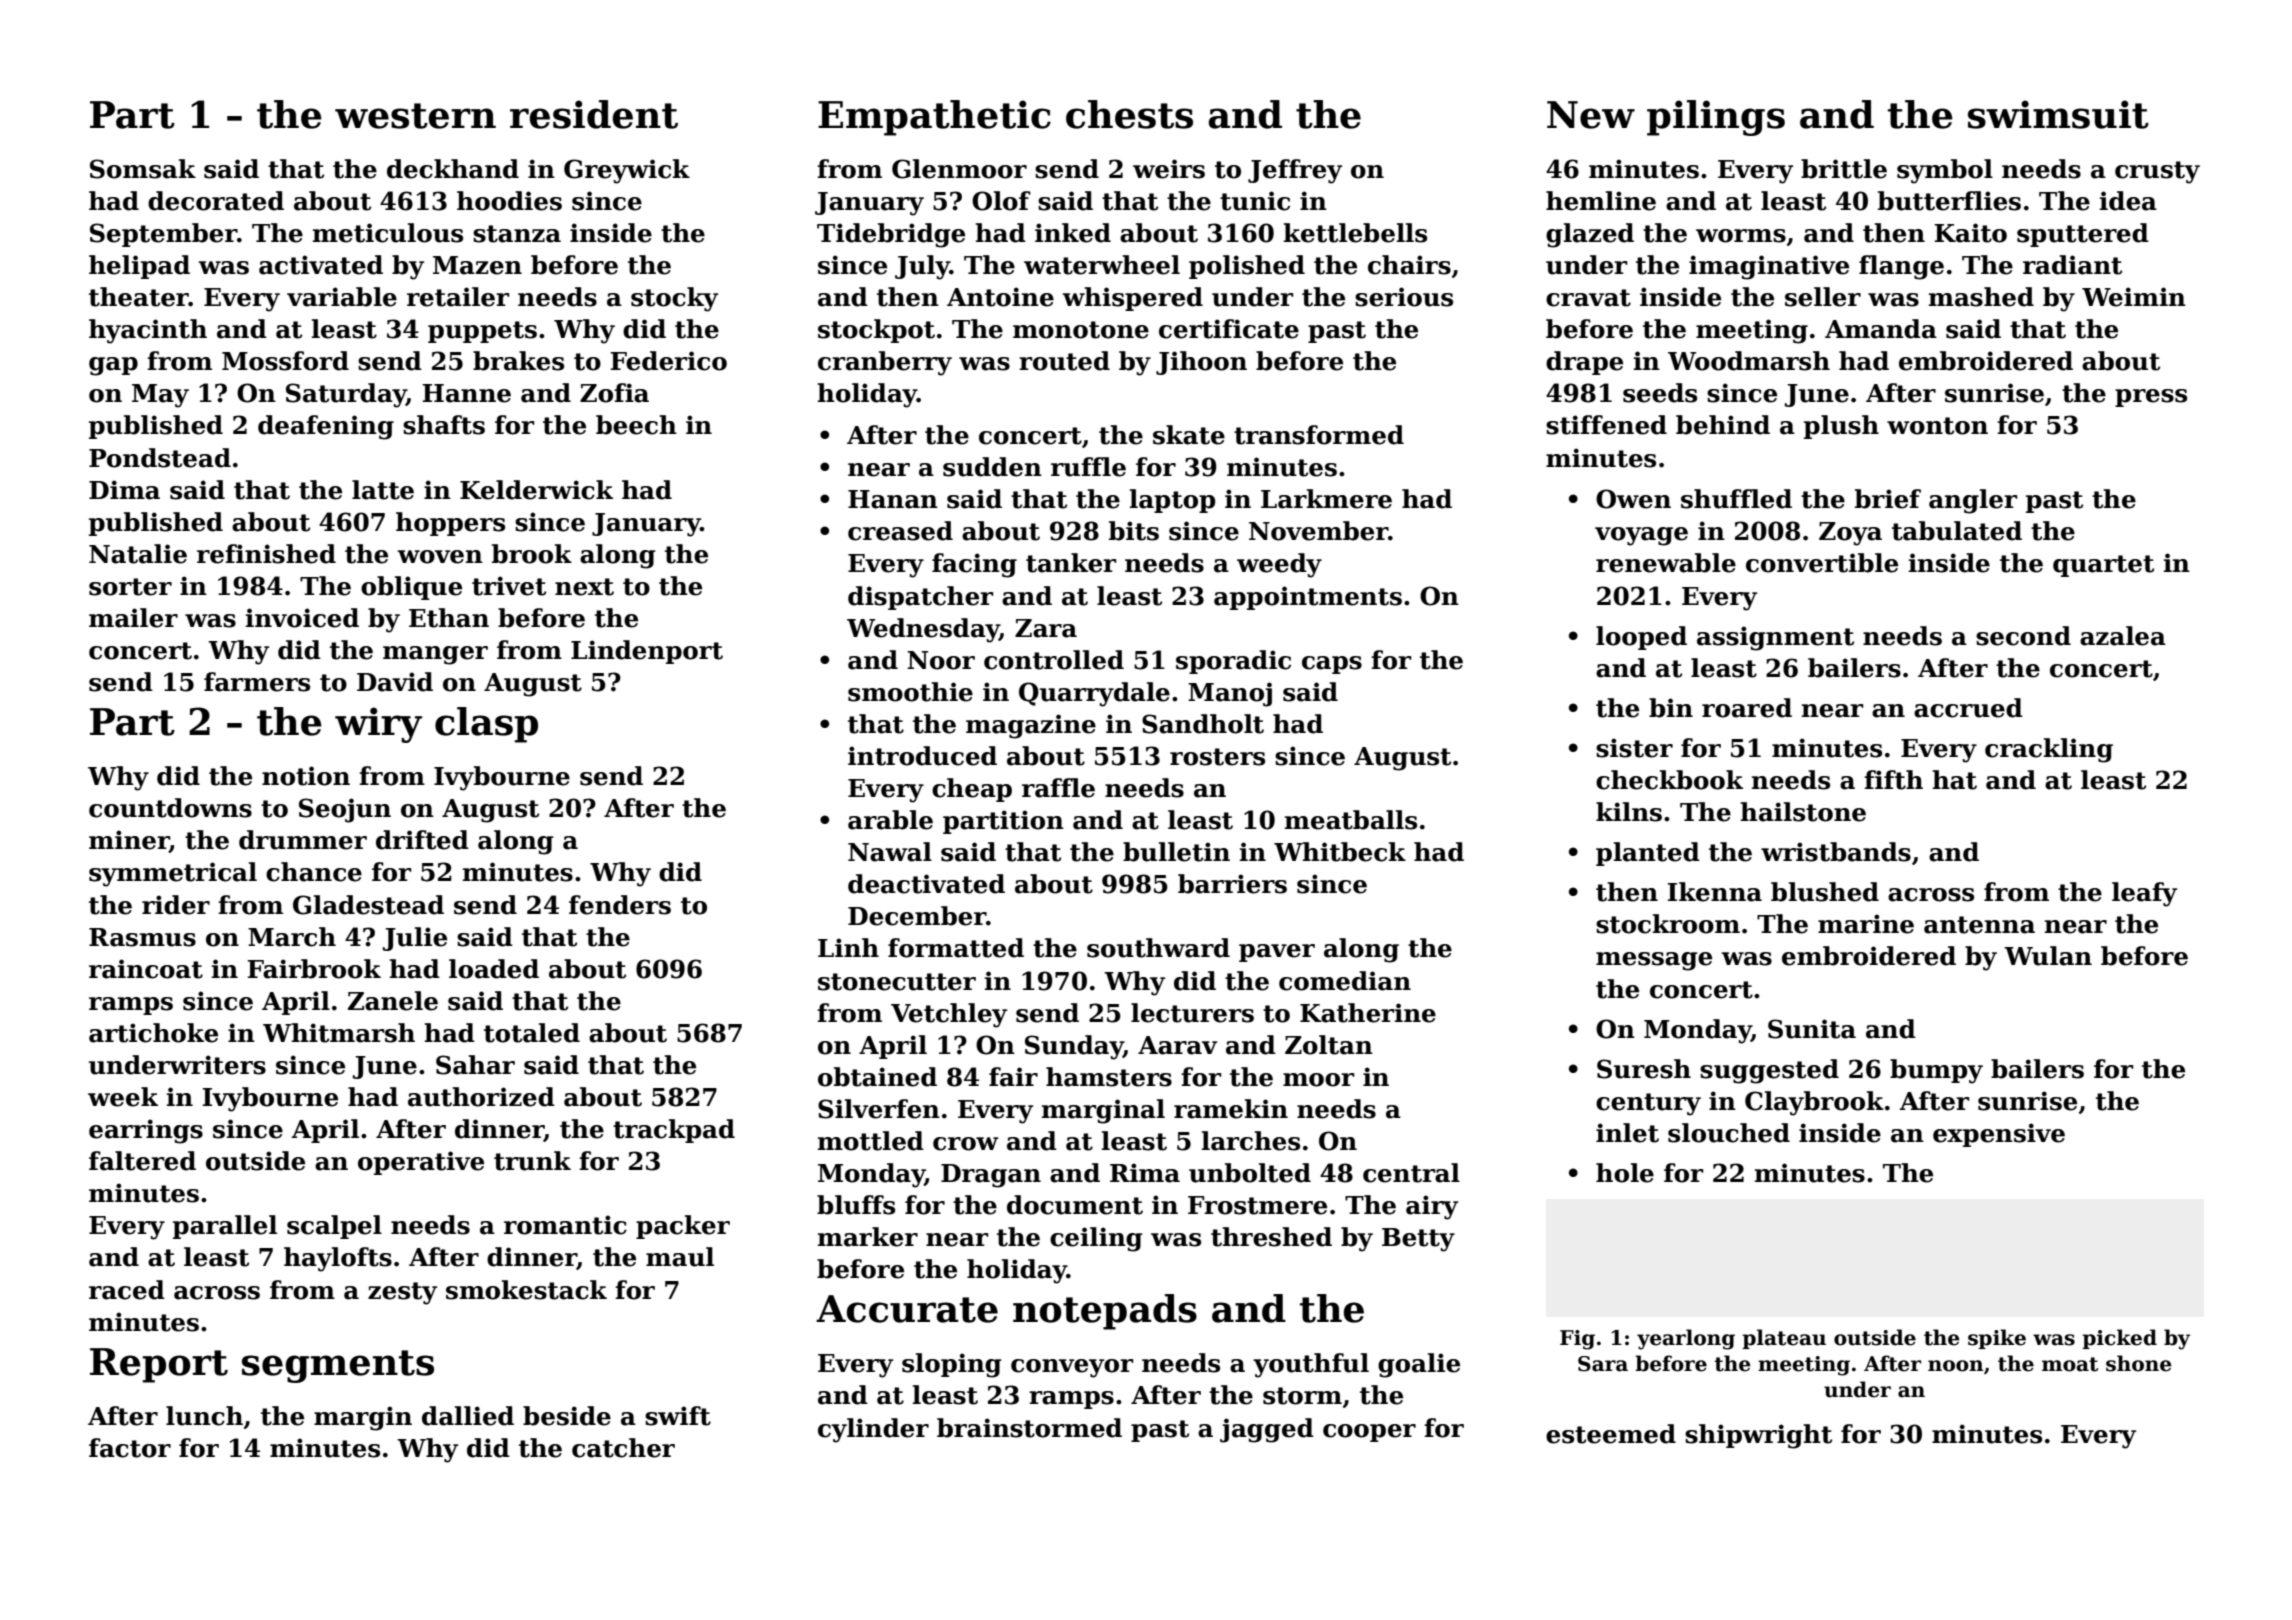  Describe the element at coordinates (873, 1430) in the document. I see `cylinder` at that location.
